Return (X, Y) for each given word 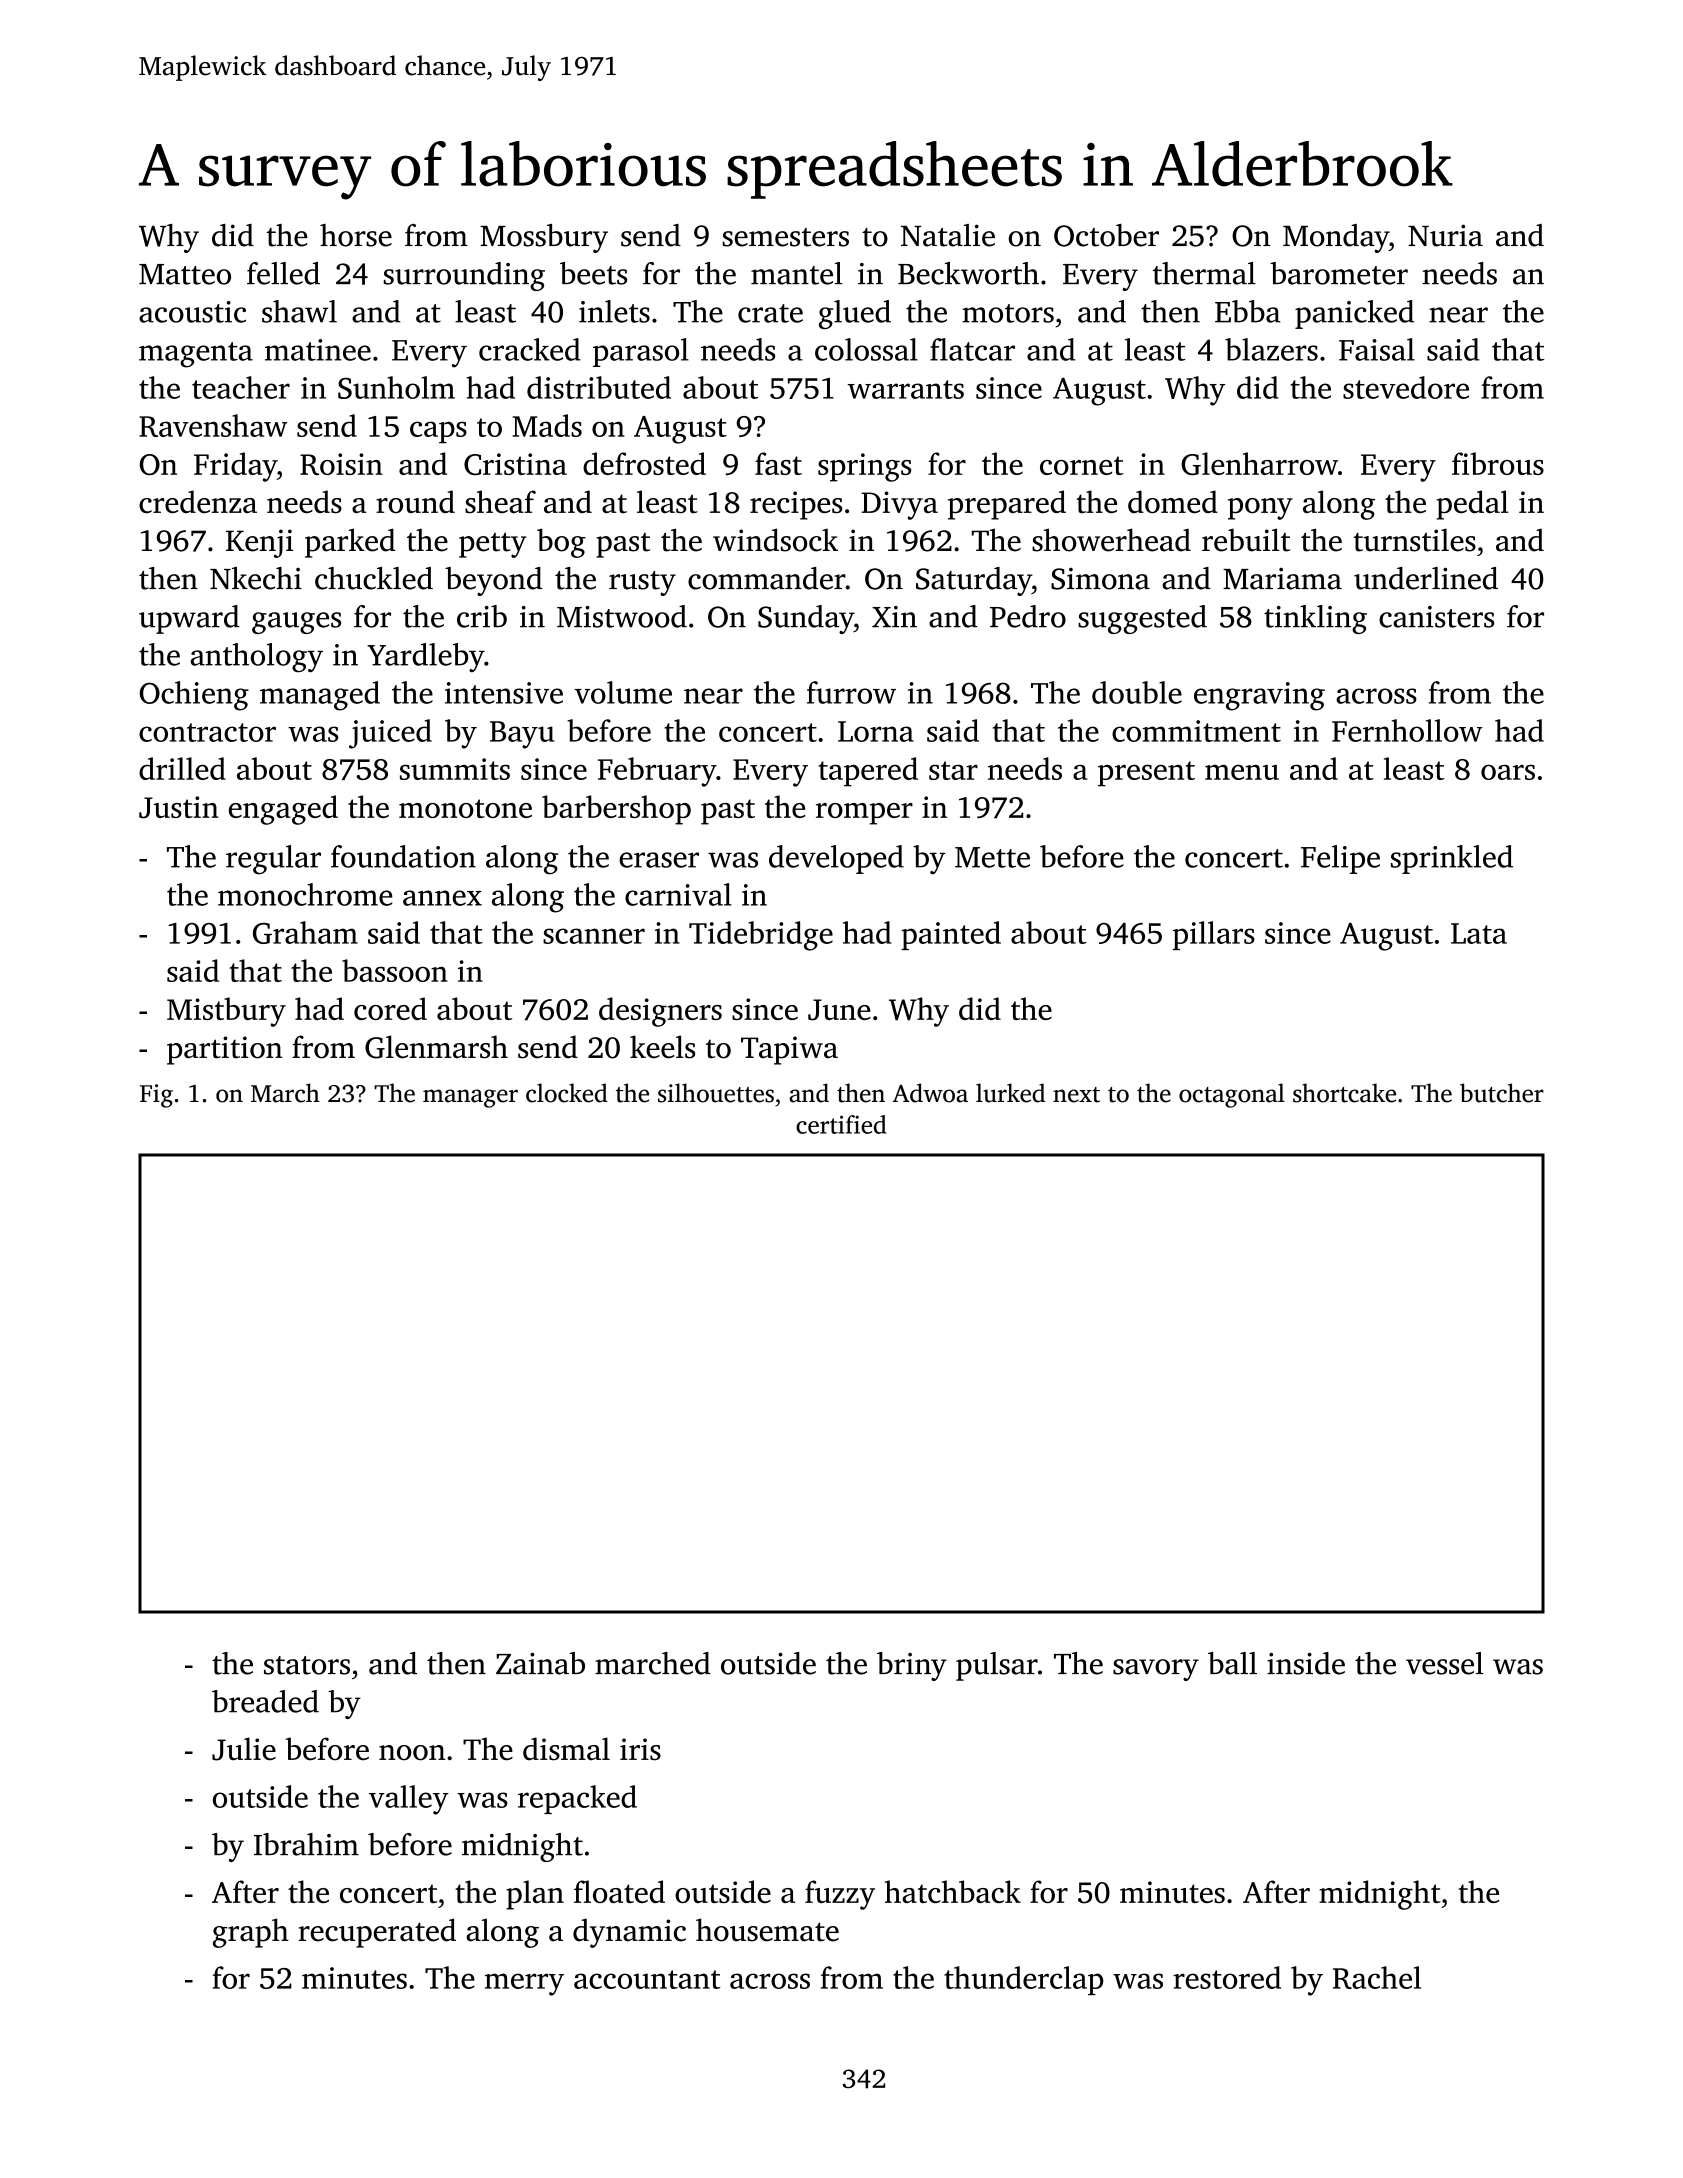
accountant (647, 1979)
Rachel (1377, 1977)
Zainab (540, 1663)
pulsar (997, 1666)
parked (350, 543)
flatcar (972, 349)
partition (225, 1050)
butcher (1502, 1093)
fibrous (1498, 463)
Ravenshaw (213, 425)
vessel (1444, 1663)
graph (251, 1933)
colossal (866, 349)
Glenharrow (1259, 464)
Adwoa (930, 1093)
